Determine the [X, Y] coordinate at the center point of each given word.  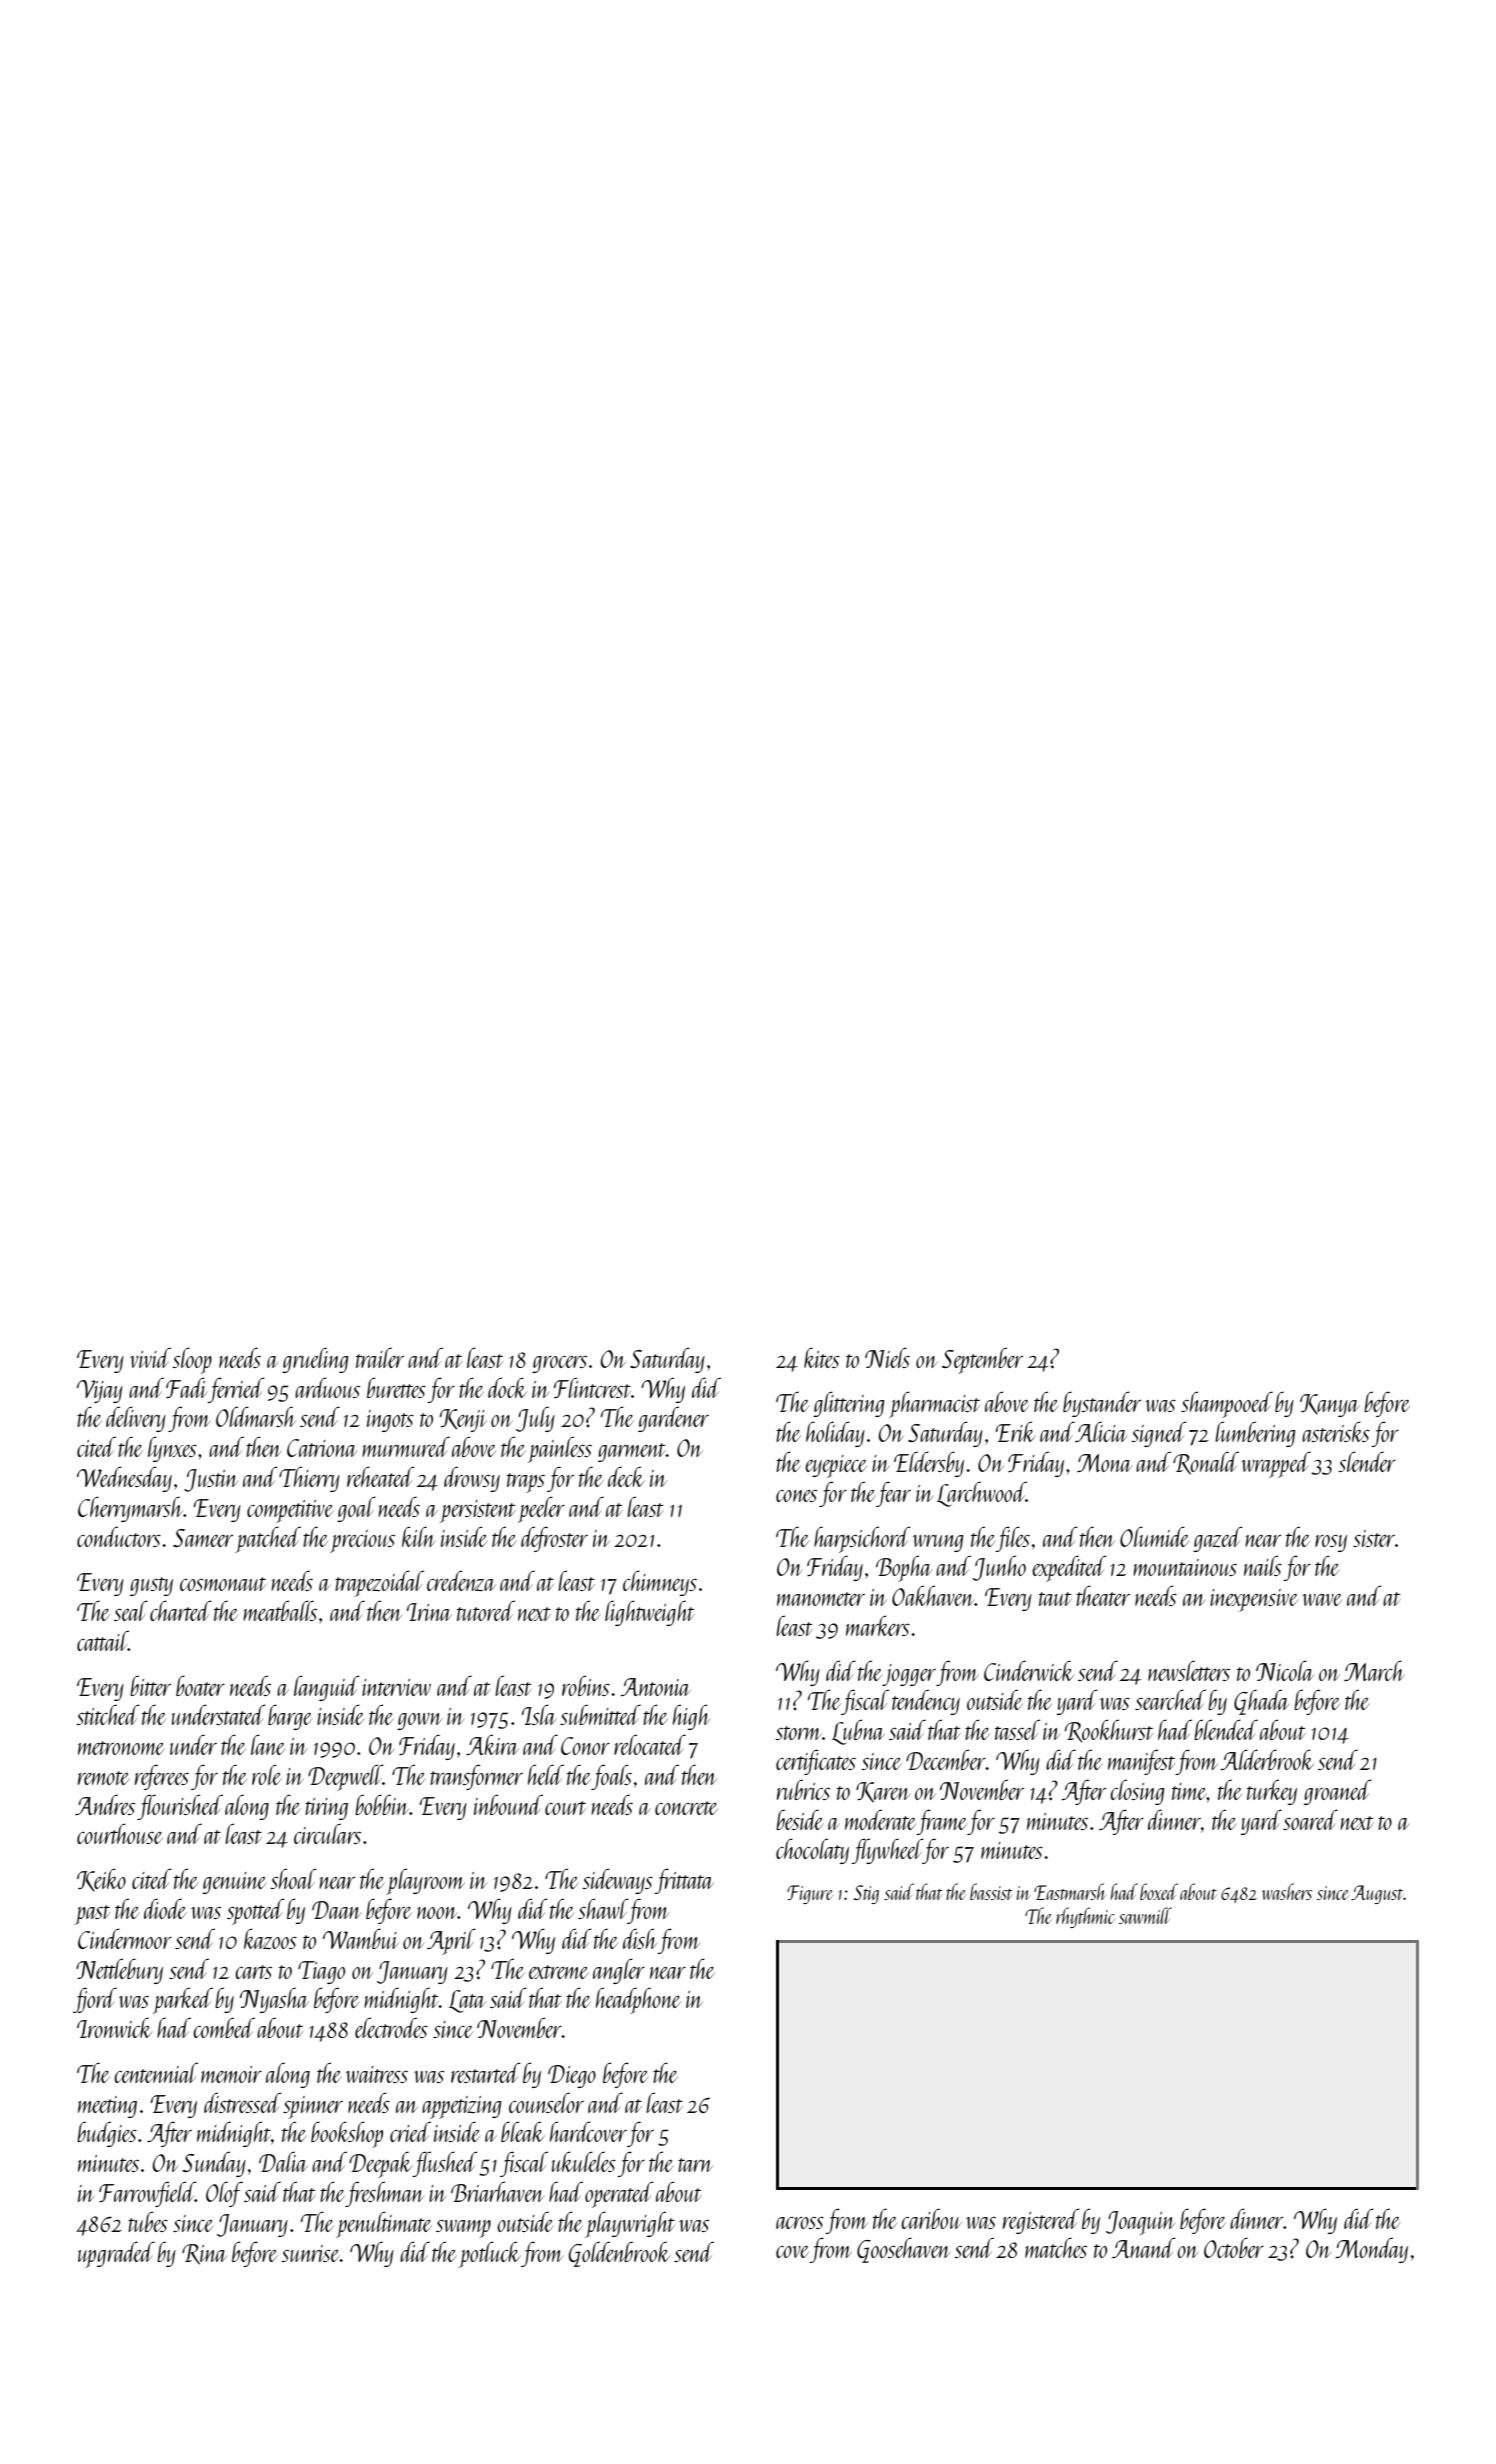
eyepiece [836, 1466]
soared [1310, 1819]
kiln [418, 1536]
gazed [1218, 1539]
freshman [384, 2194]
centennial [156, 2072]
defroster [554, 1539]
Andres [105, 1804]
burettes [396, 1387]
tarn [695, 2165]
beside [800, 1819]
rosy [1331, 1543]
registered [1041, 2221]
